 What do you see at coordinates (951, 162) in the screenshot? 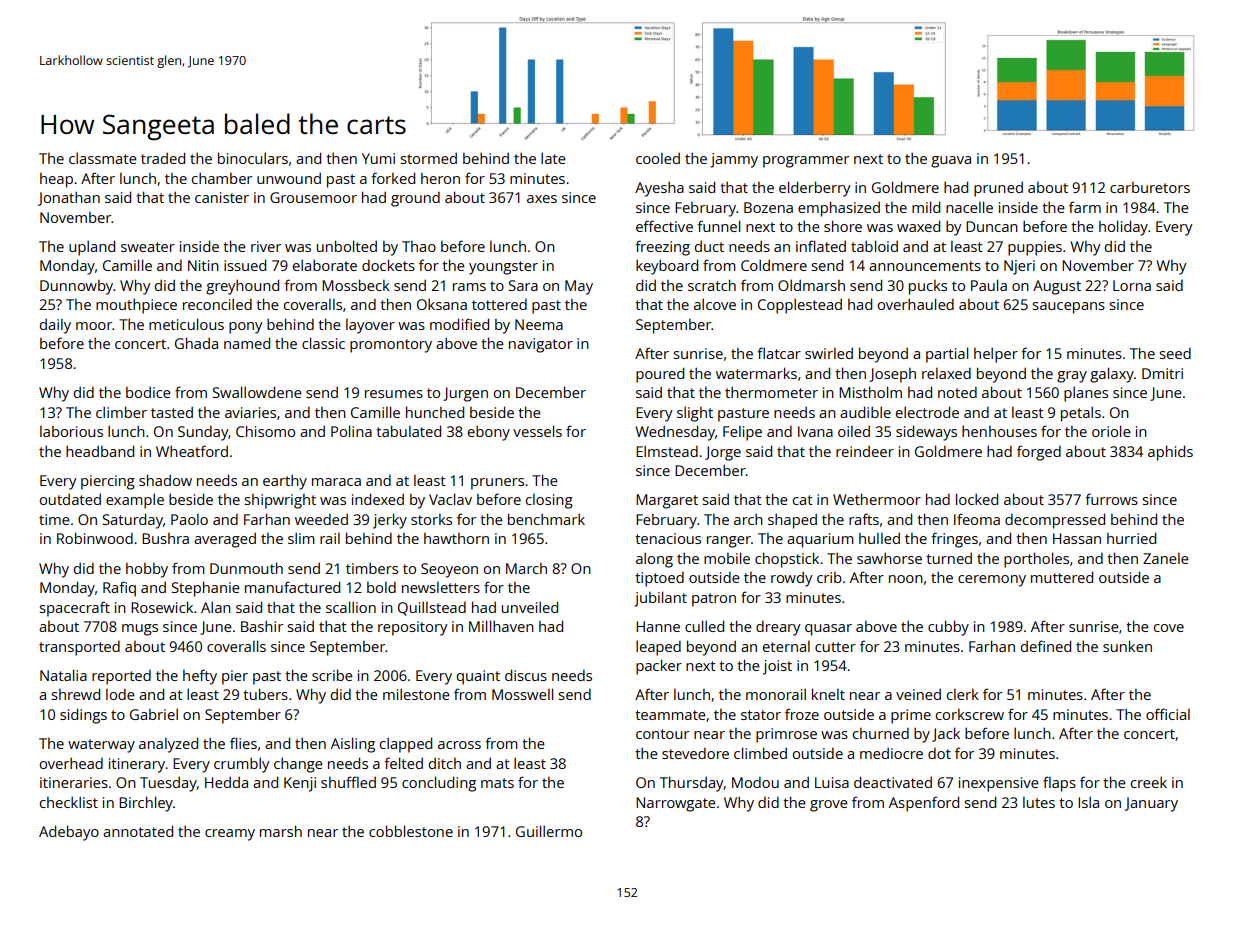
I see `guava` at bounding box center [951, 162].
